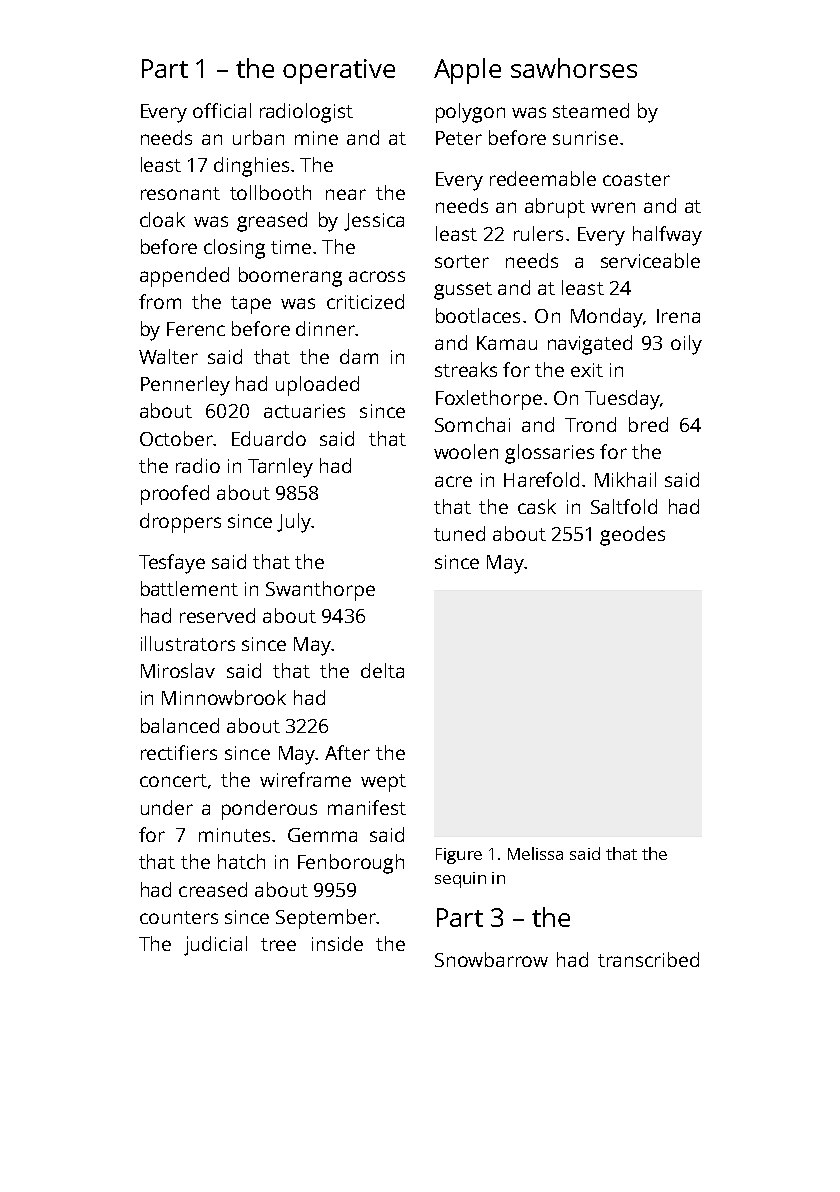 The width and height of the screenshot is (840, 1192). Describe the element at coordinates (535, 853) in the screenshot. I see `Melissa` at that location.
